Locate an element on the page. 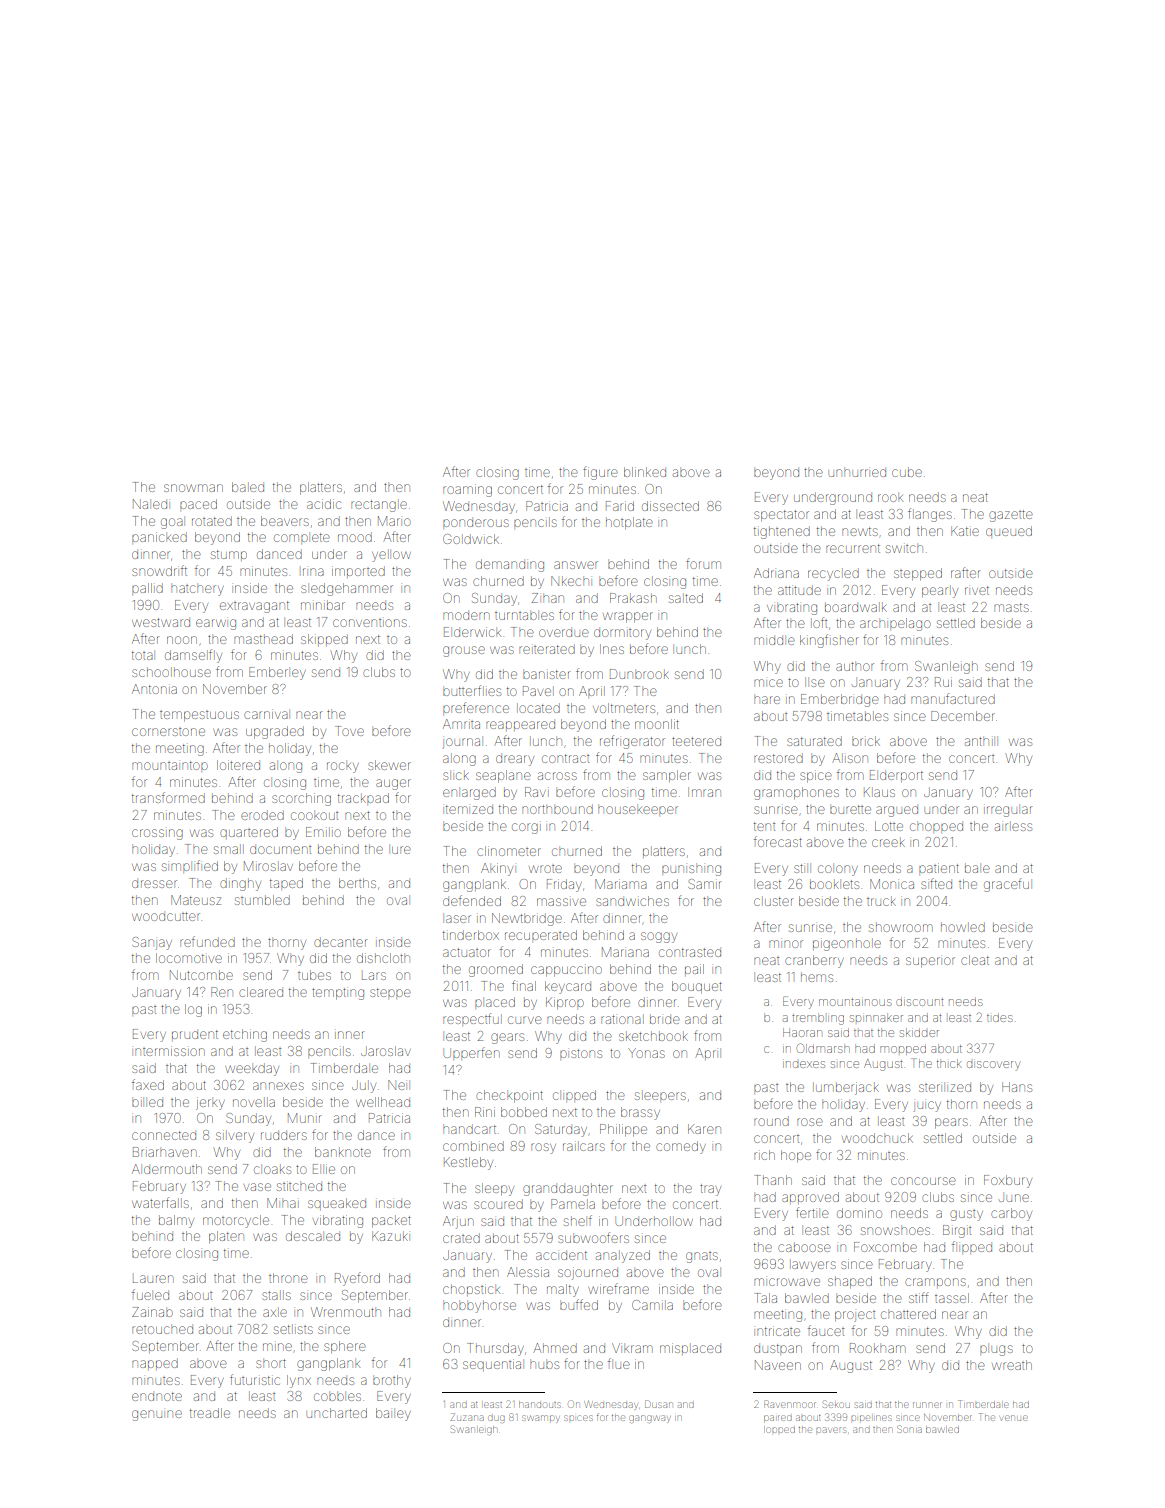 The width and height of the image is (1165, 1508). Antonia is located at coordinates (154, 689).
